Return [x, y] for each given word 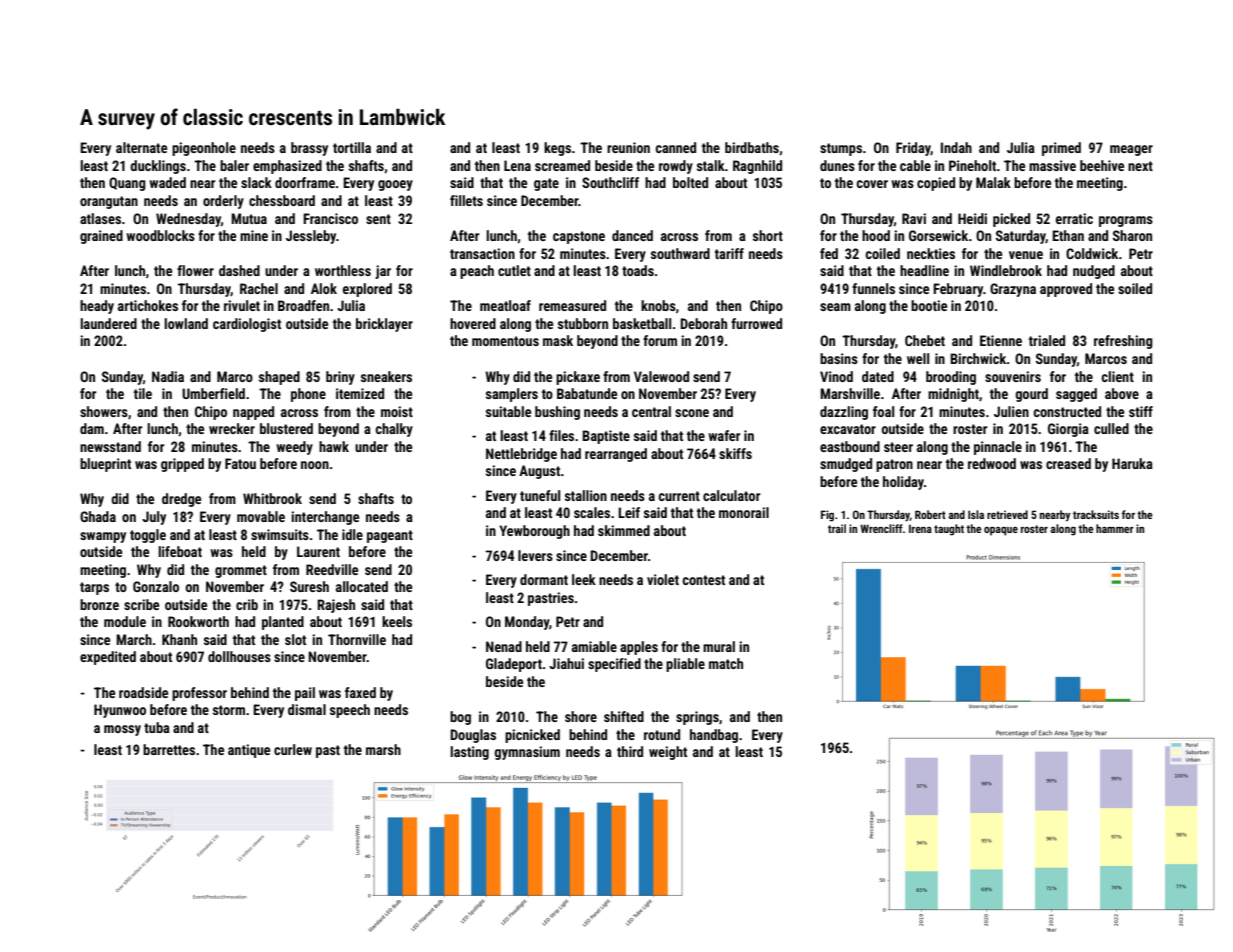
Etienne [1001, 340]
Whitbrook [272, 498]
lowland [186, 323]
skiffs [735, 453]
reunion [628, 147]
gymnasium [527, 753]
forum [660, 340]
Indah [956, 147]
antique [249, 751]
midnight [953, 395]
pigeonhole [204, 149]
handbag [714, 736]
